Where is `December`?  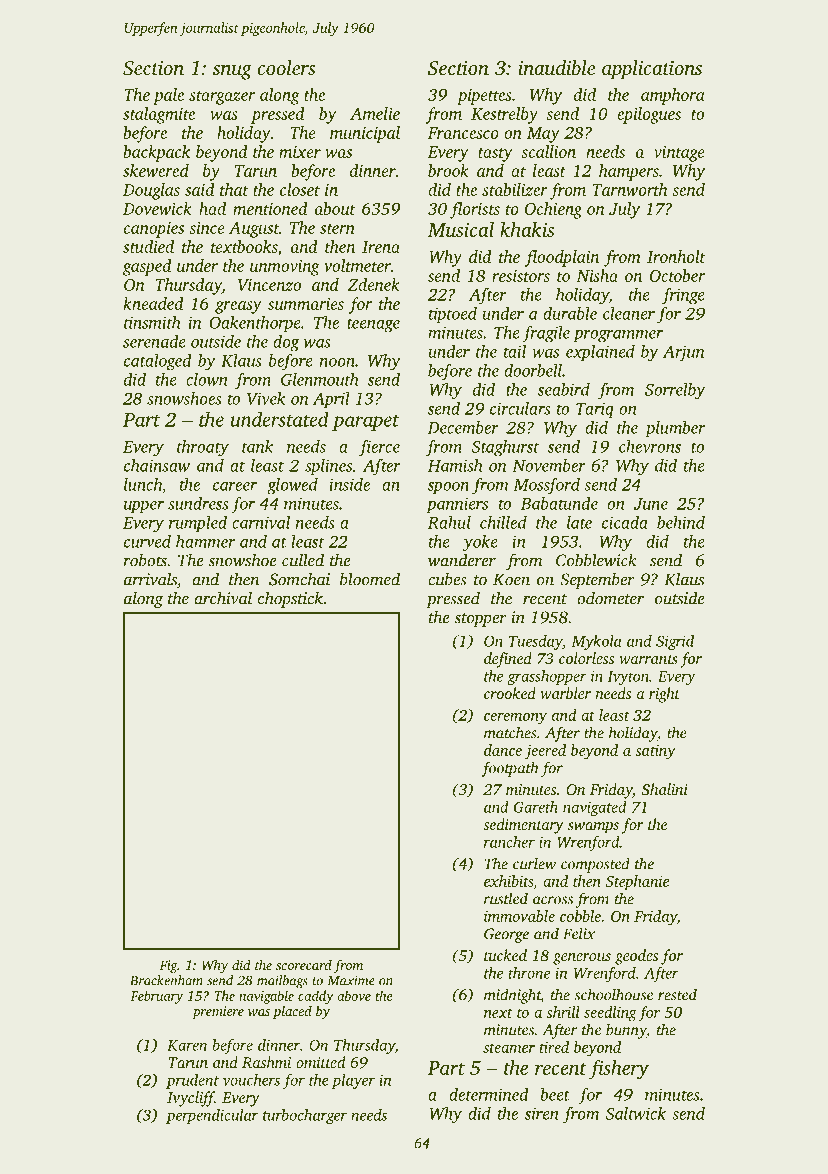 December is located at coordinates (463, 427).
